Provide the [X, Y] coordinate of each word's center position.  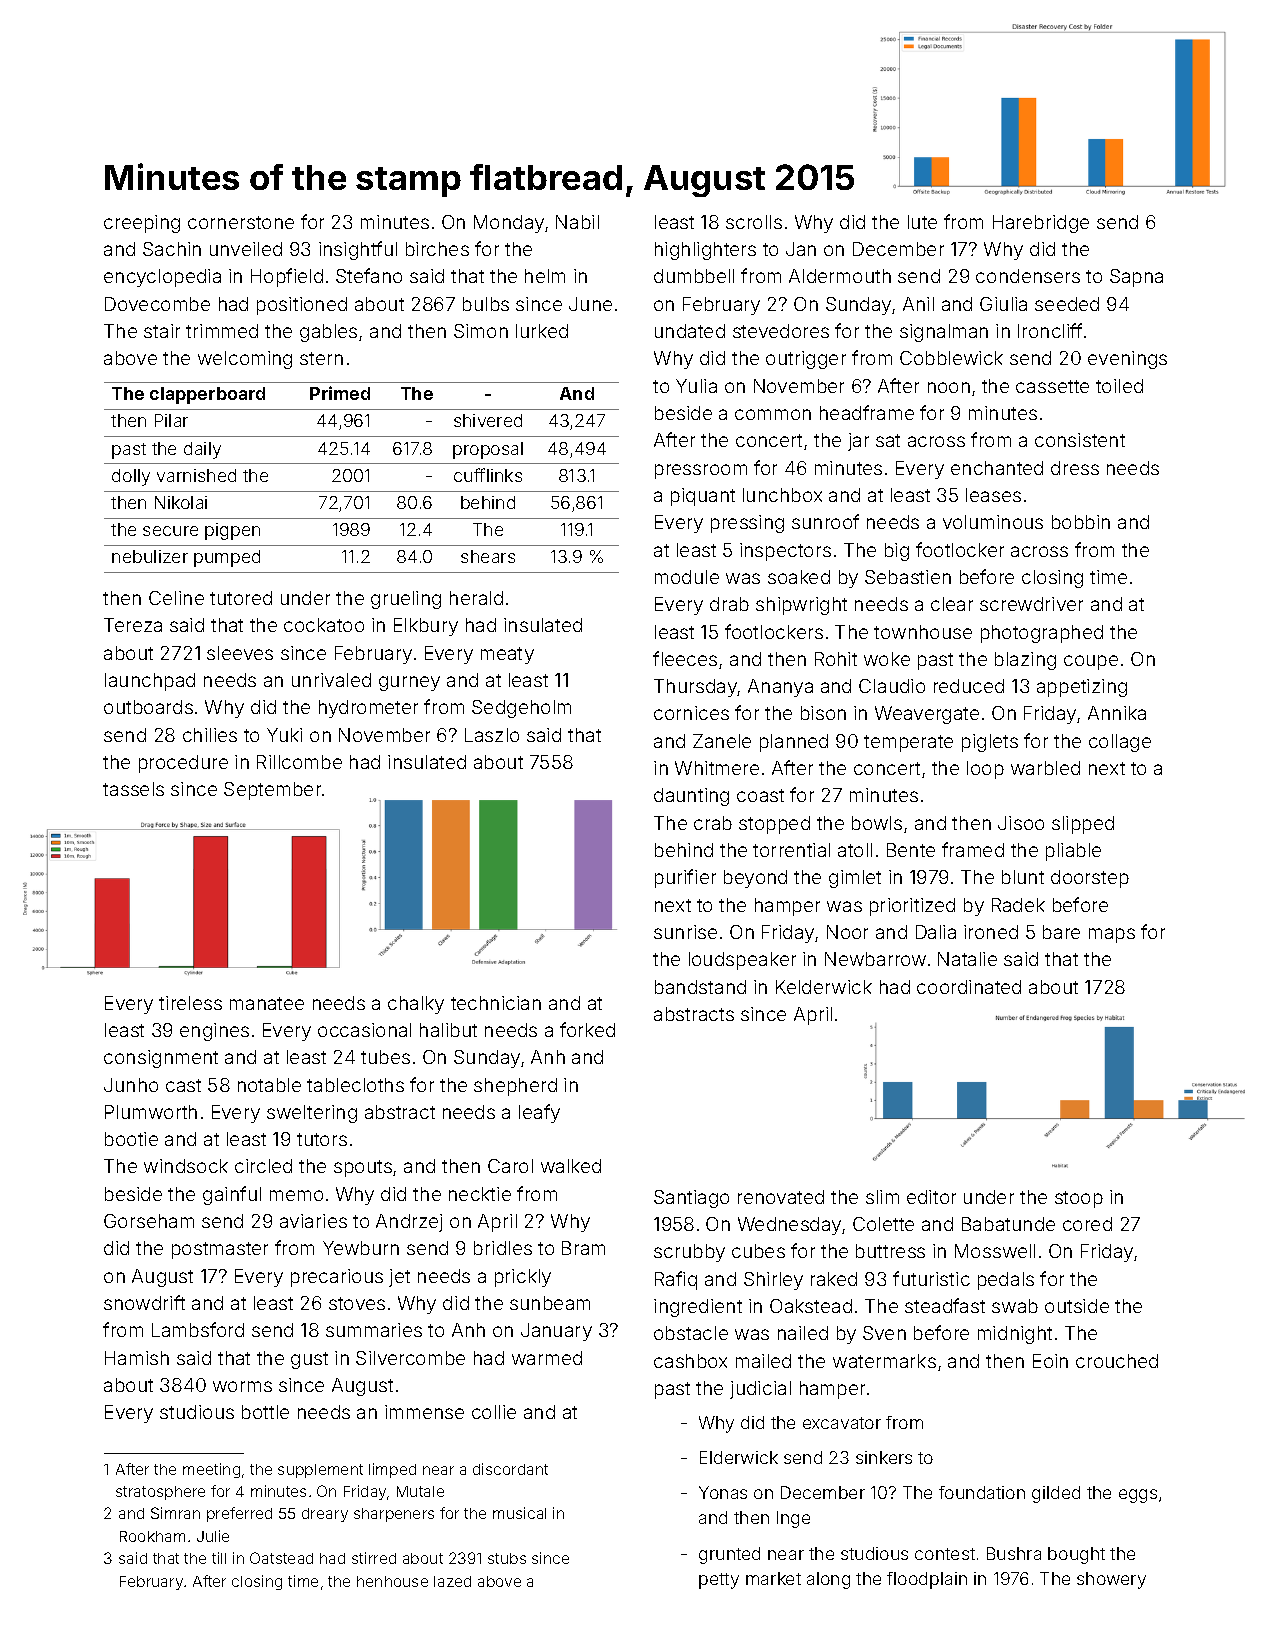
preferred [239, 1514]
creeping [142, 224]
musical [519, 1513]
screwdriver [1031, 604]
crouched [1117, 1361]
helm [545, 276]
